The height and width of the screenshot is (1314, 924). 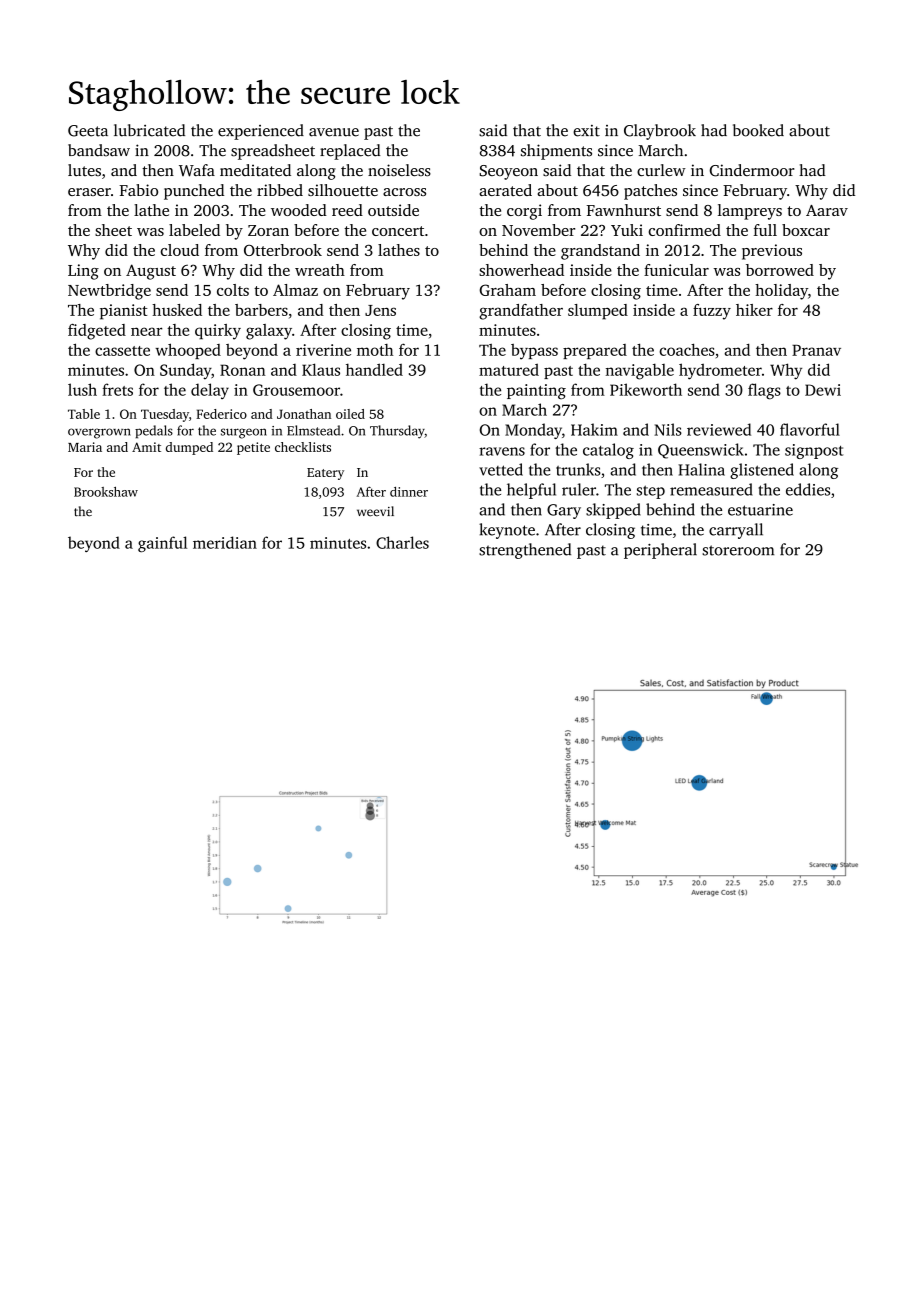 What do you see at coordinates (280, 190) in the screenshot?
I see `ribbed` at bounding box center [280, 190].
